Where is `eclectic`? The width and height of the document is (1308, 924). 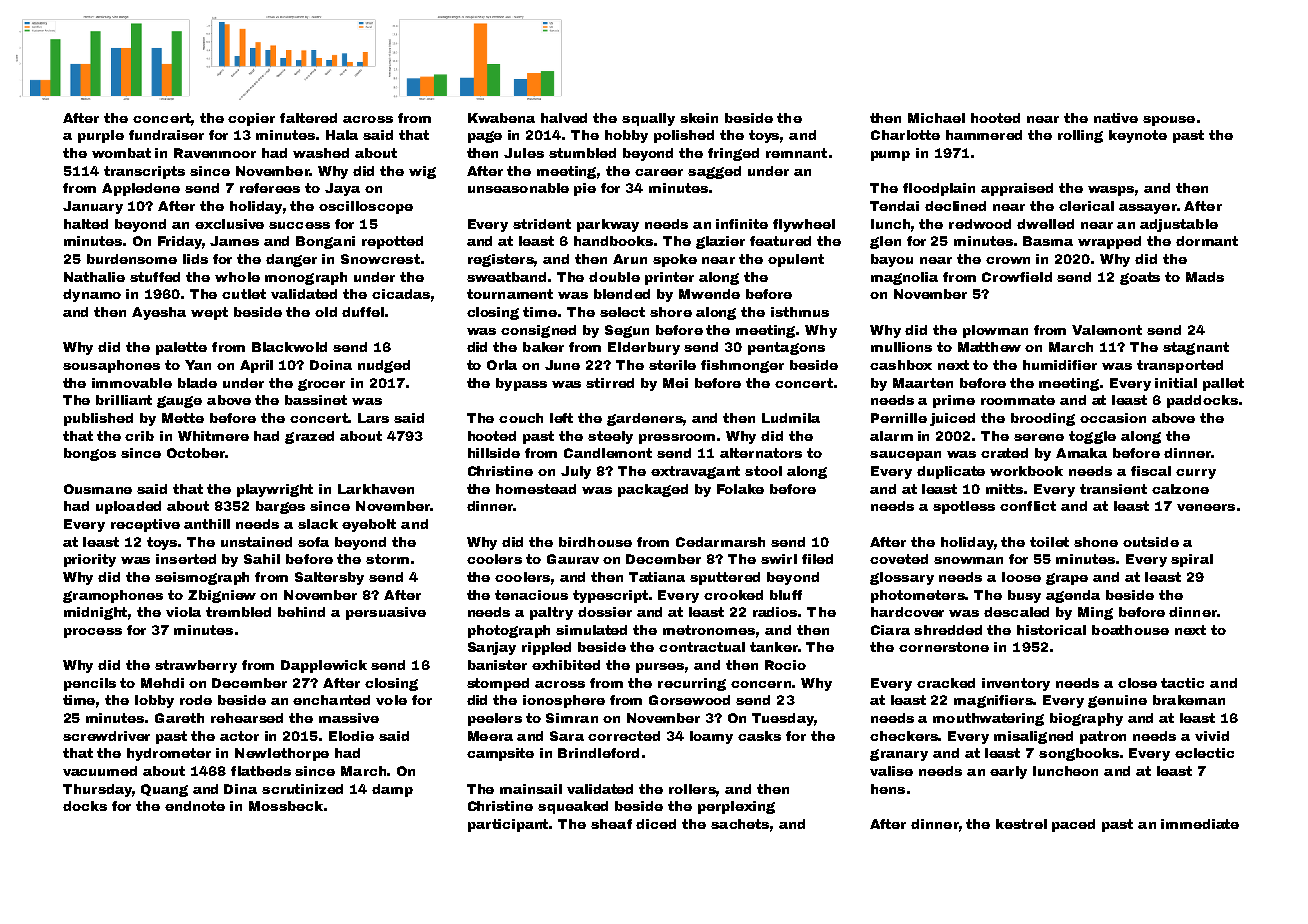 eclectic is located at coordinates (1204, 753).
